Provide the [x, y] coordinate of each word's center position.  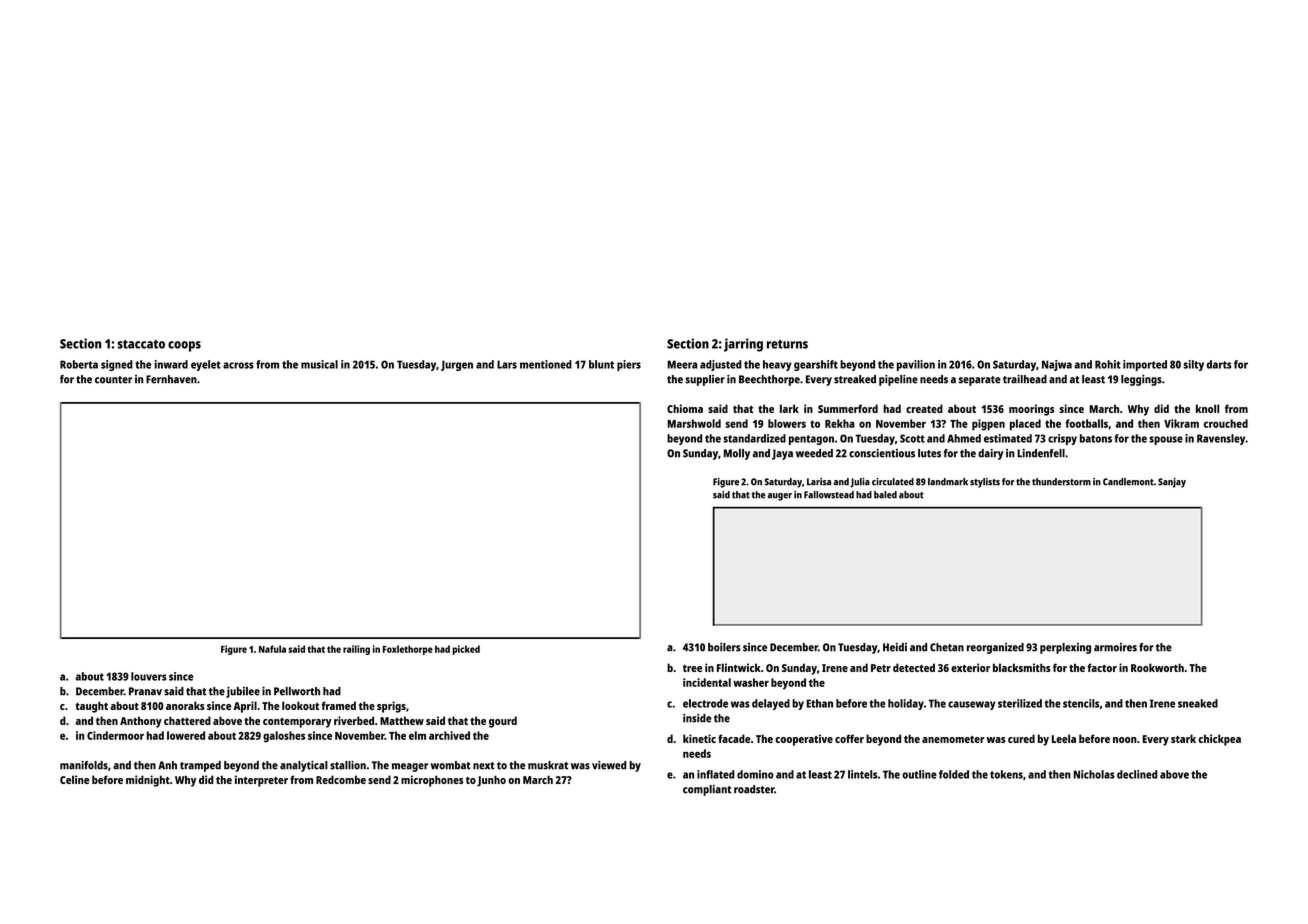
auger [780, 497]
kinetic [699, 738]
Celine [74, 779]
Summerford [848, 408]
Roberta [79, 364]
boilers [724, 647]
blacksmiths [1022, 667]
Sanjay [1172, 483]
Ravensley [1221, 439]
